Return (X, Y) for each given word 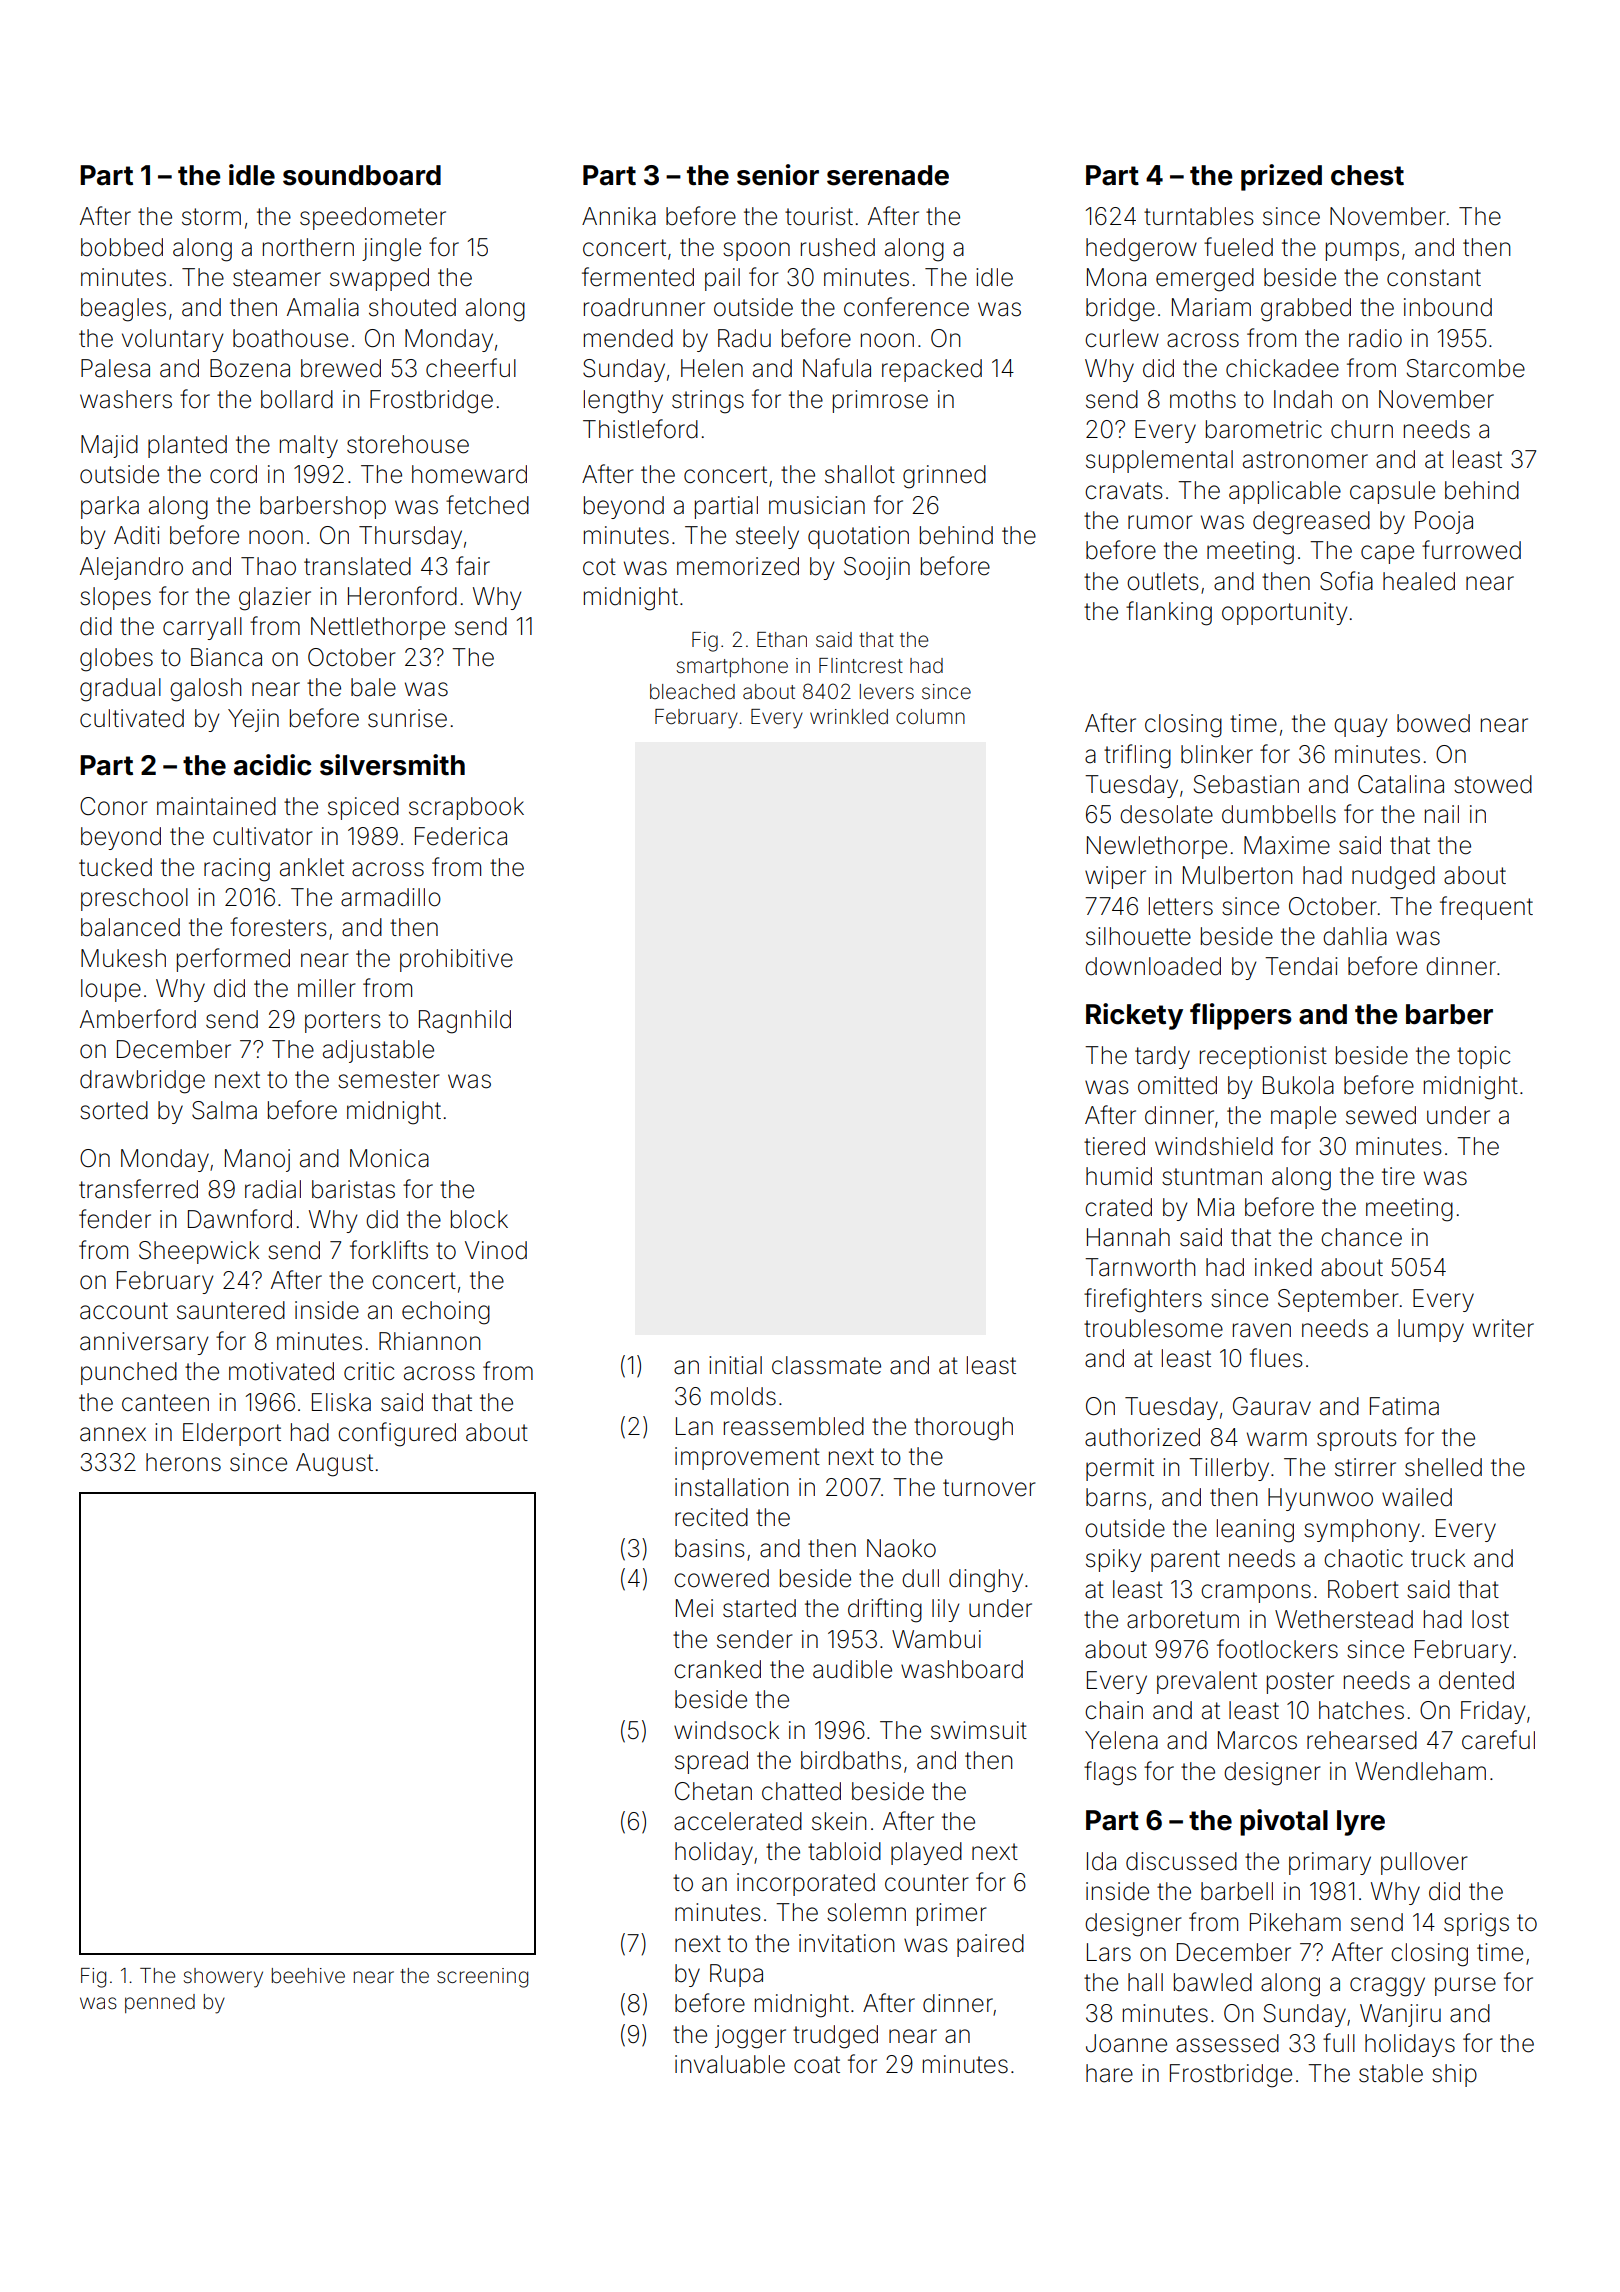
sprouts (1357, 1440)
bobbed (122, 247)
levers (887, 692)
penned (160, 2003)
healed (1419, 581)
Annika (619, 216)
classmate (826, 1365)
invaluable (730, 2064)
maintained (216, 806)
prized (1281, 177)
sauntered (231, 1310)
